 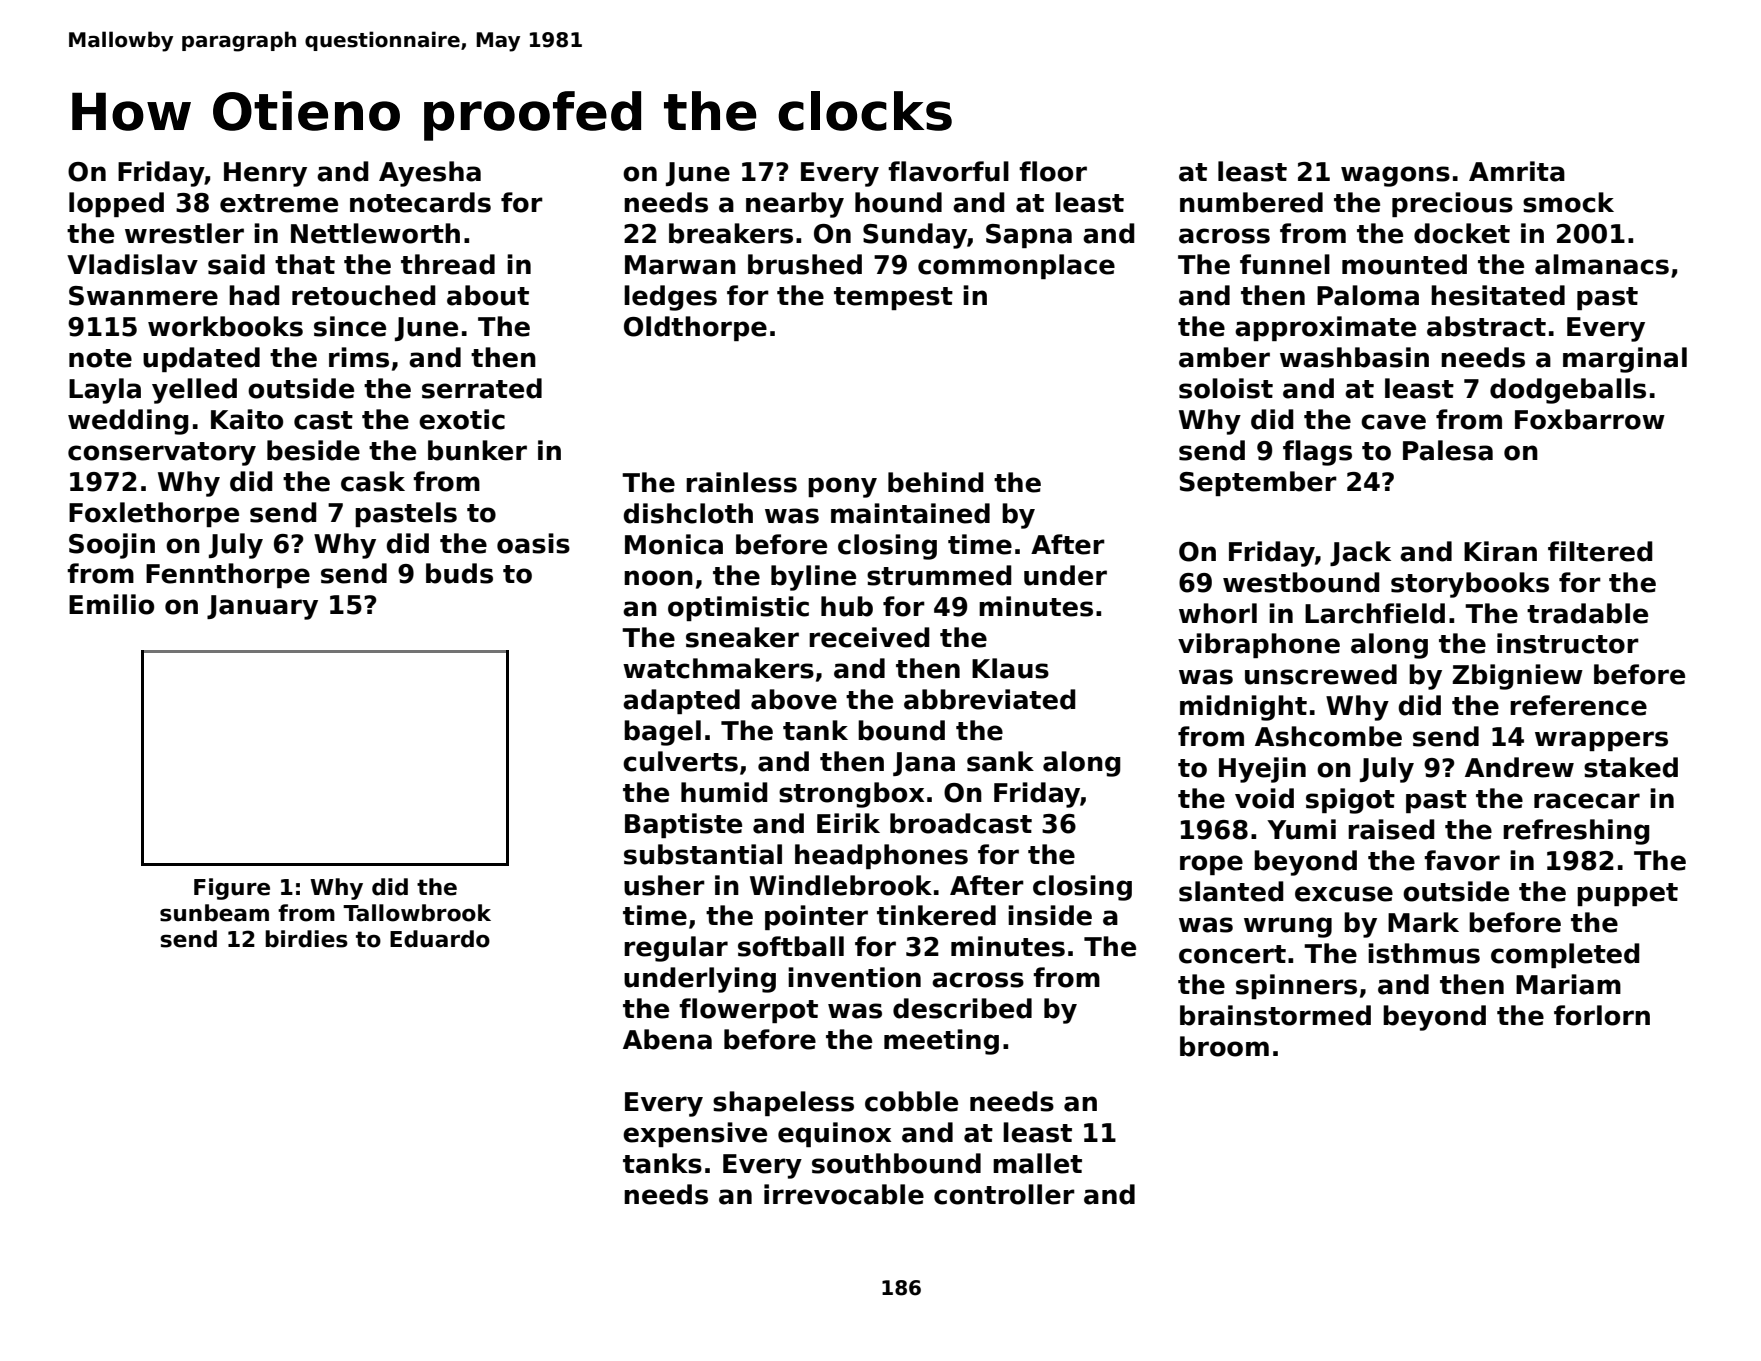 I want to click on flavorful, so click(x=948, y=171).
